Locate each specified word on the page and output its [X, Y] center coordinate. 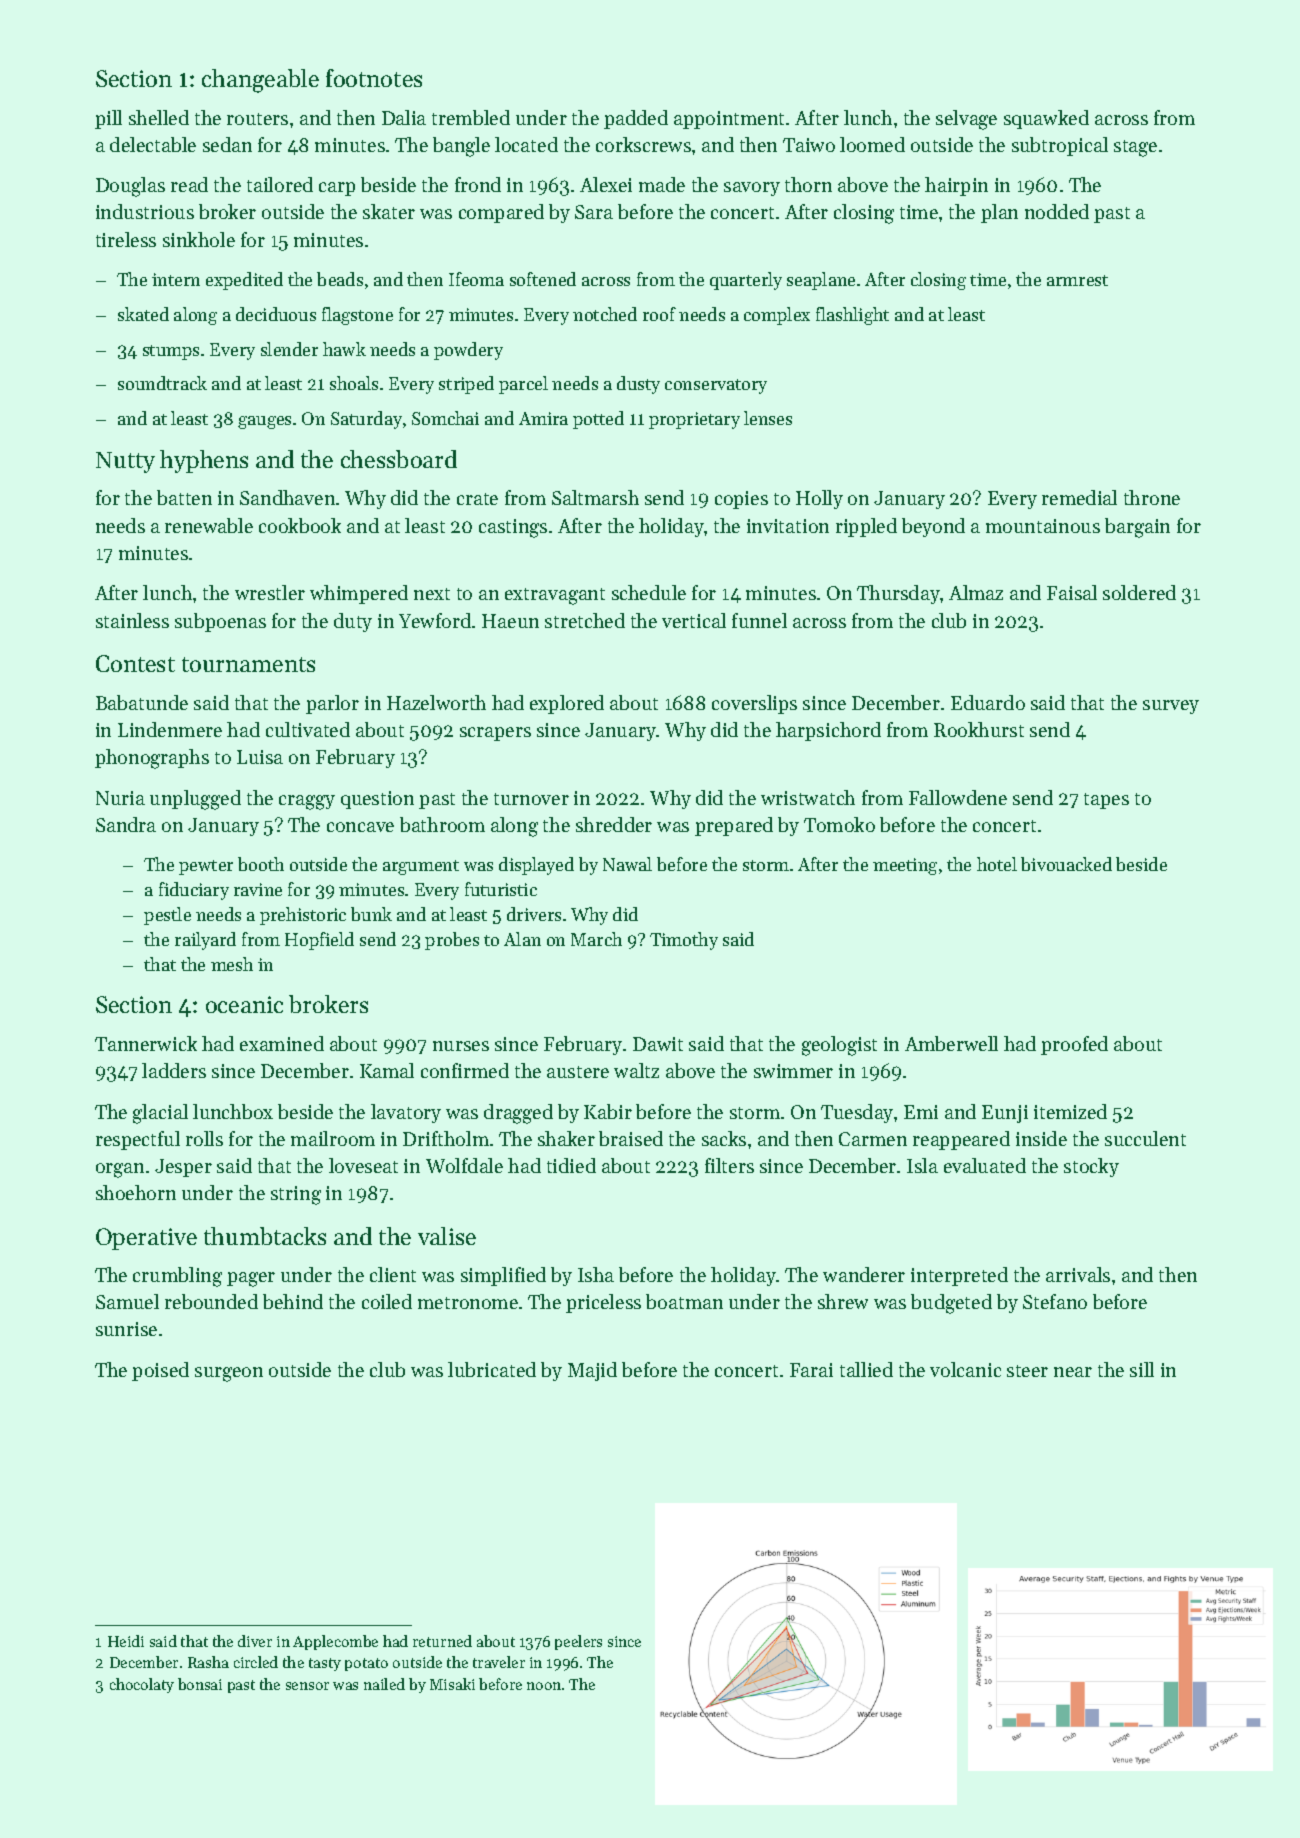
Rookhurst [979, 729]
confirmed [465, 1070]
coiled [387, 1301]
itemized [1070, 1111]
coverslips [754, 704]
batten [184, 497]
